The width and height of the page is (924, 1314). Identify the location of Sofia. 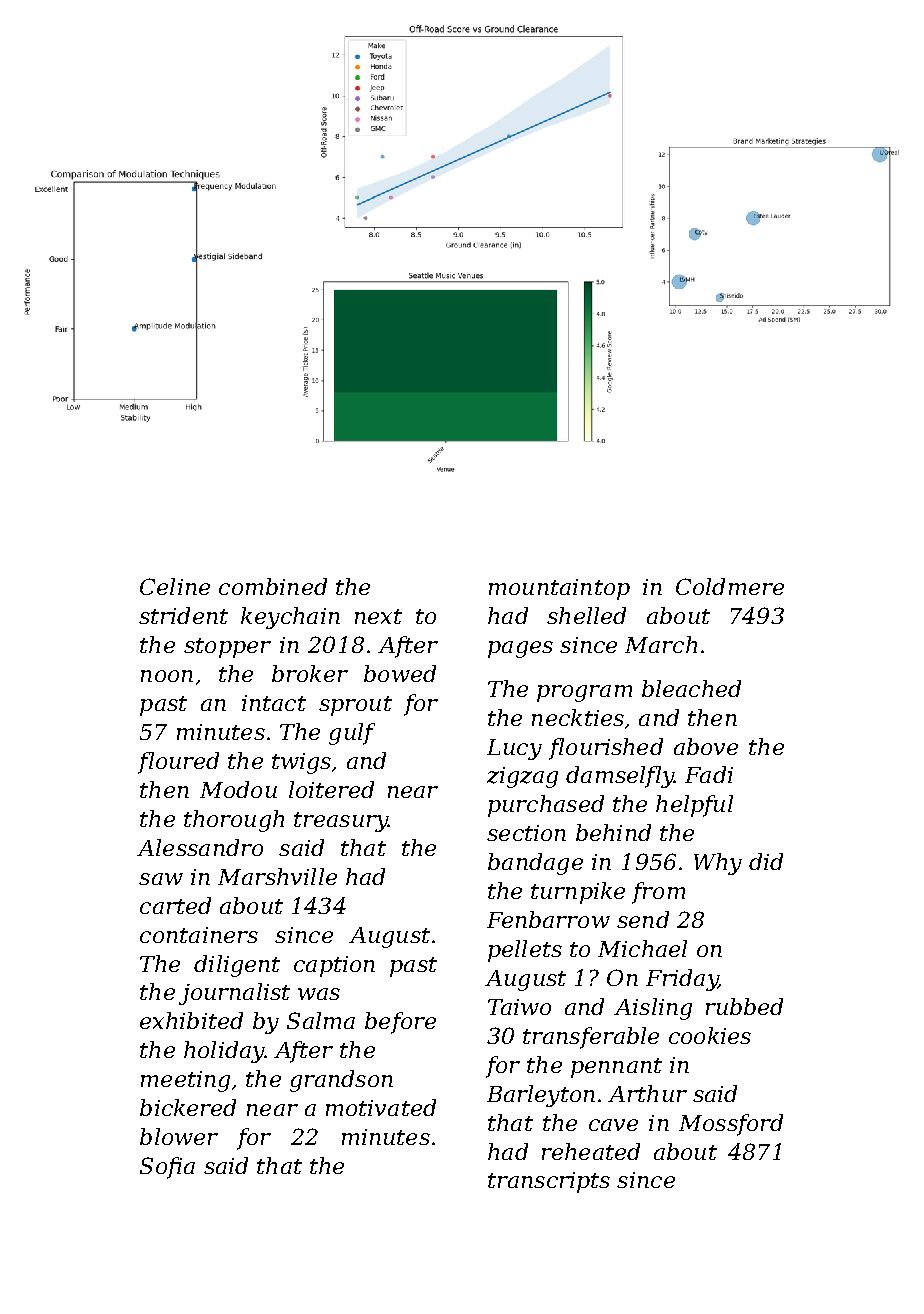
(167, 1168).
